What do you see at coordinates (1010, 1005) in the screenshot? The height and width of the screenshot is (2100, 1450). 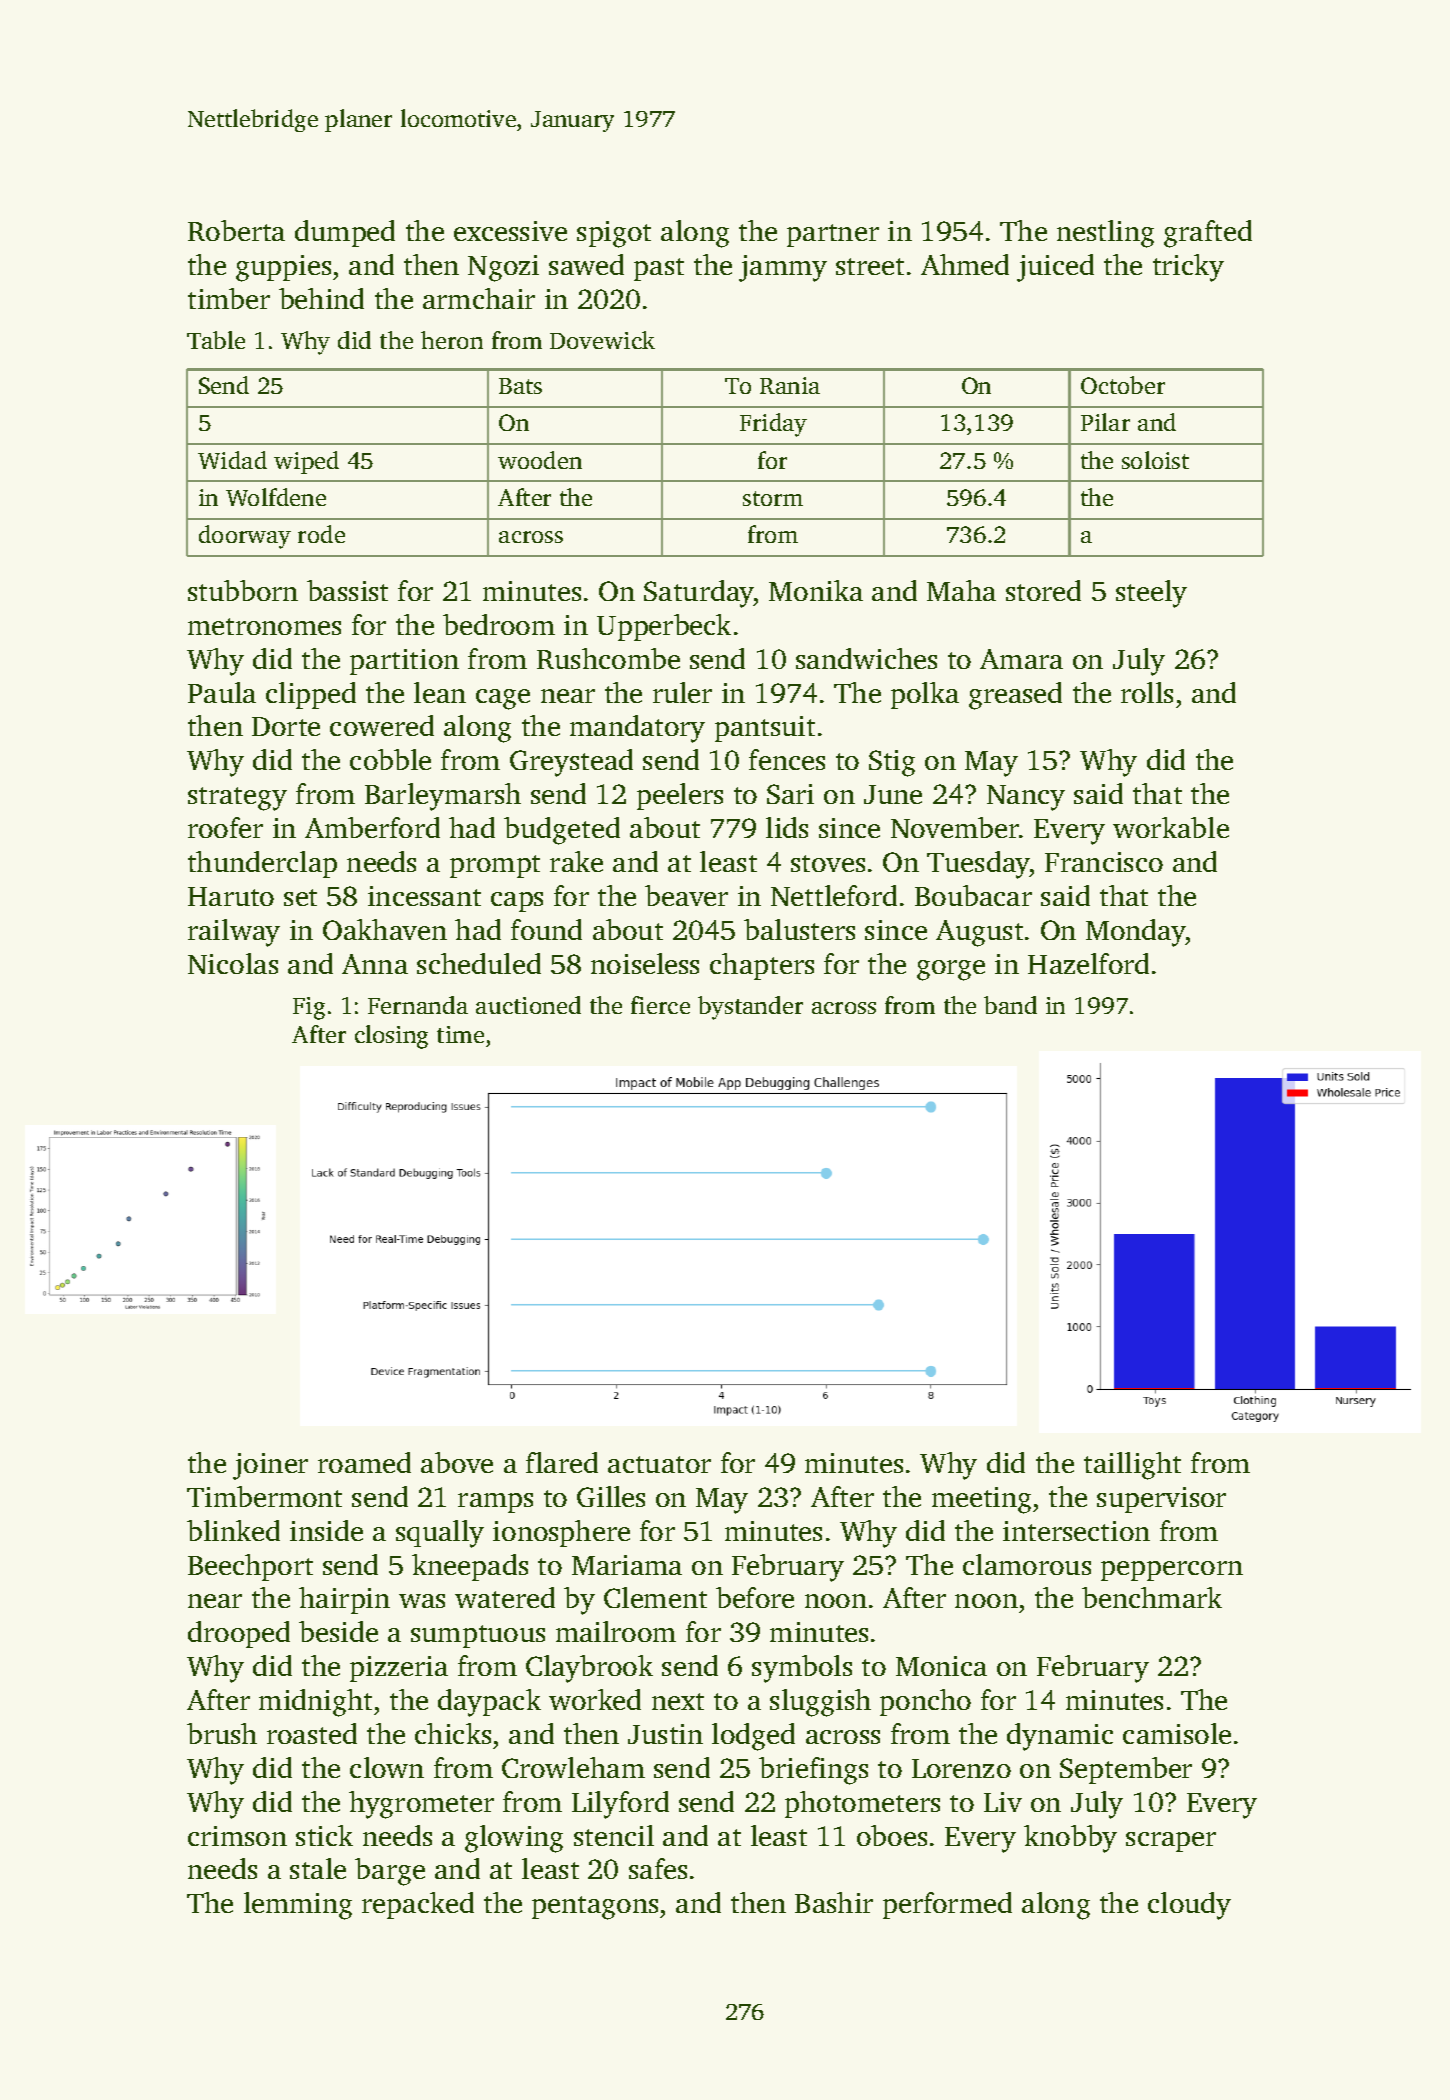 I see `band` at bounding box center [1010, 1005].
